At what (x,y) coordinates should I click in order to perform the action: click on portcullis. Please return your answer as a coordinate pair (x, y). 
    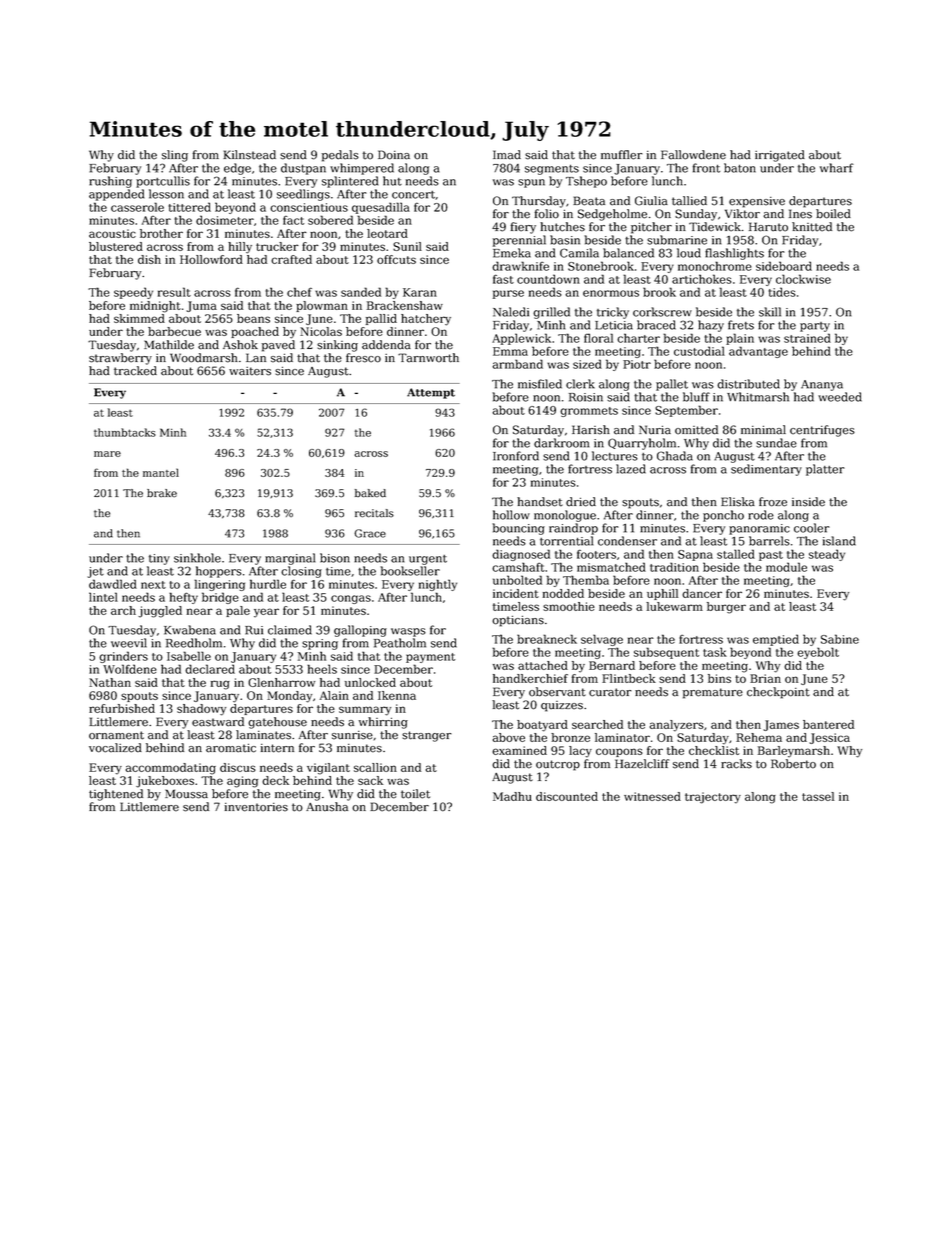
    Looking at the image, I should click on (163, 182).
